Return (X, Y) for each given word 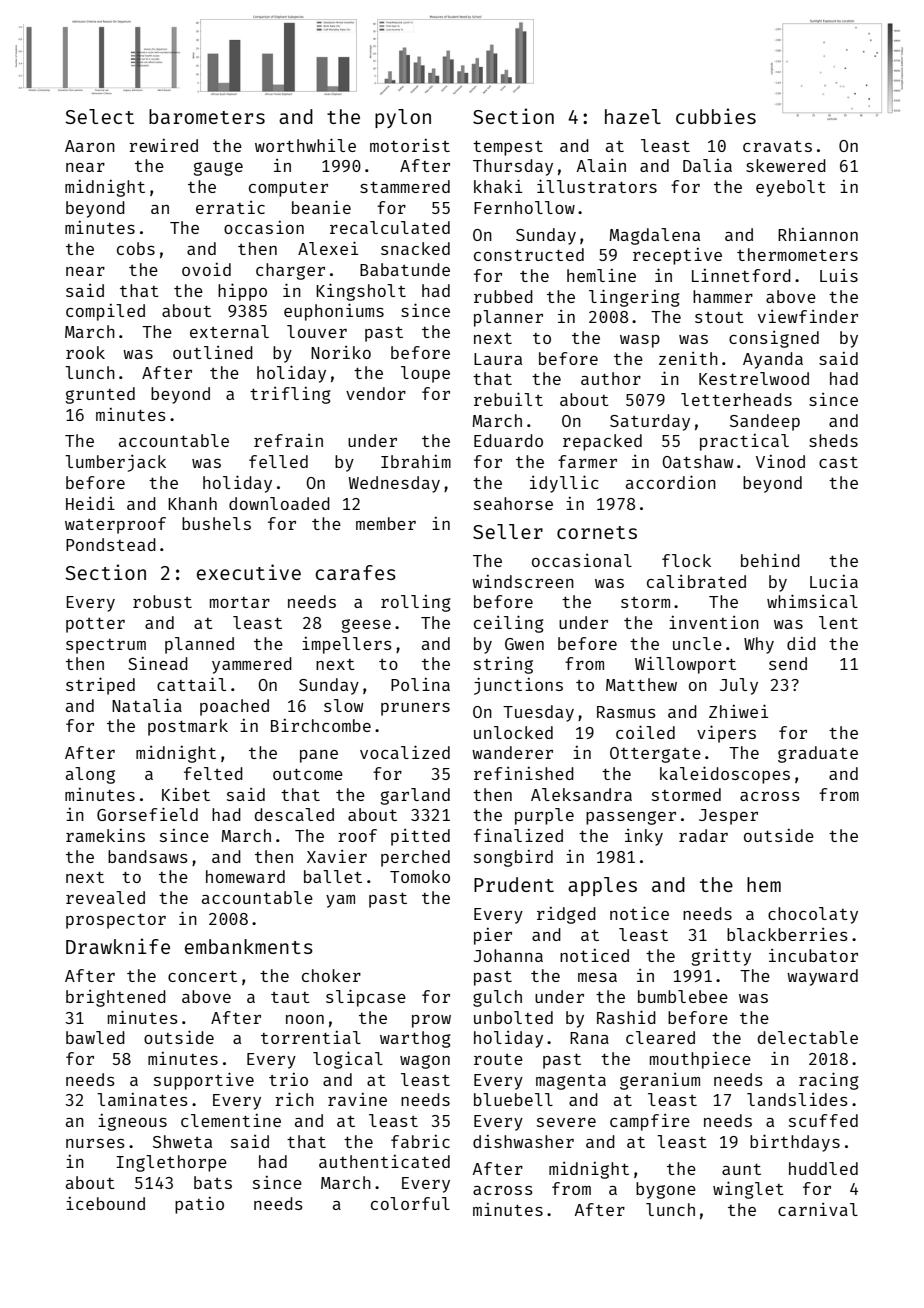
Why (759, 645)
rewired (163, 145)
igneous (132, 1122)
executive (249, 572)
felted (213, 773)
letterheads (736, 399)
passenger (631, 818)
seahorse (513, 503)
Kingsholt (361, 292)
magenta (571, 1082)
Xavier (337, 856)
